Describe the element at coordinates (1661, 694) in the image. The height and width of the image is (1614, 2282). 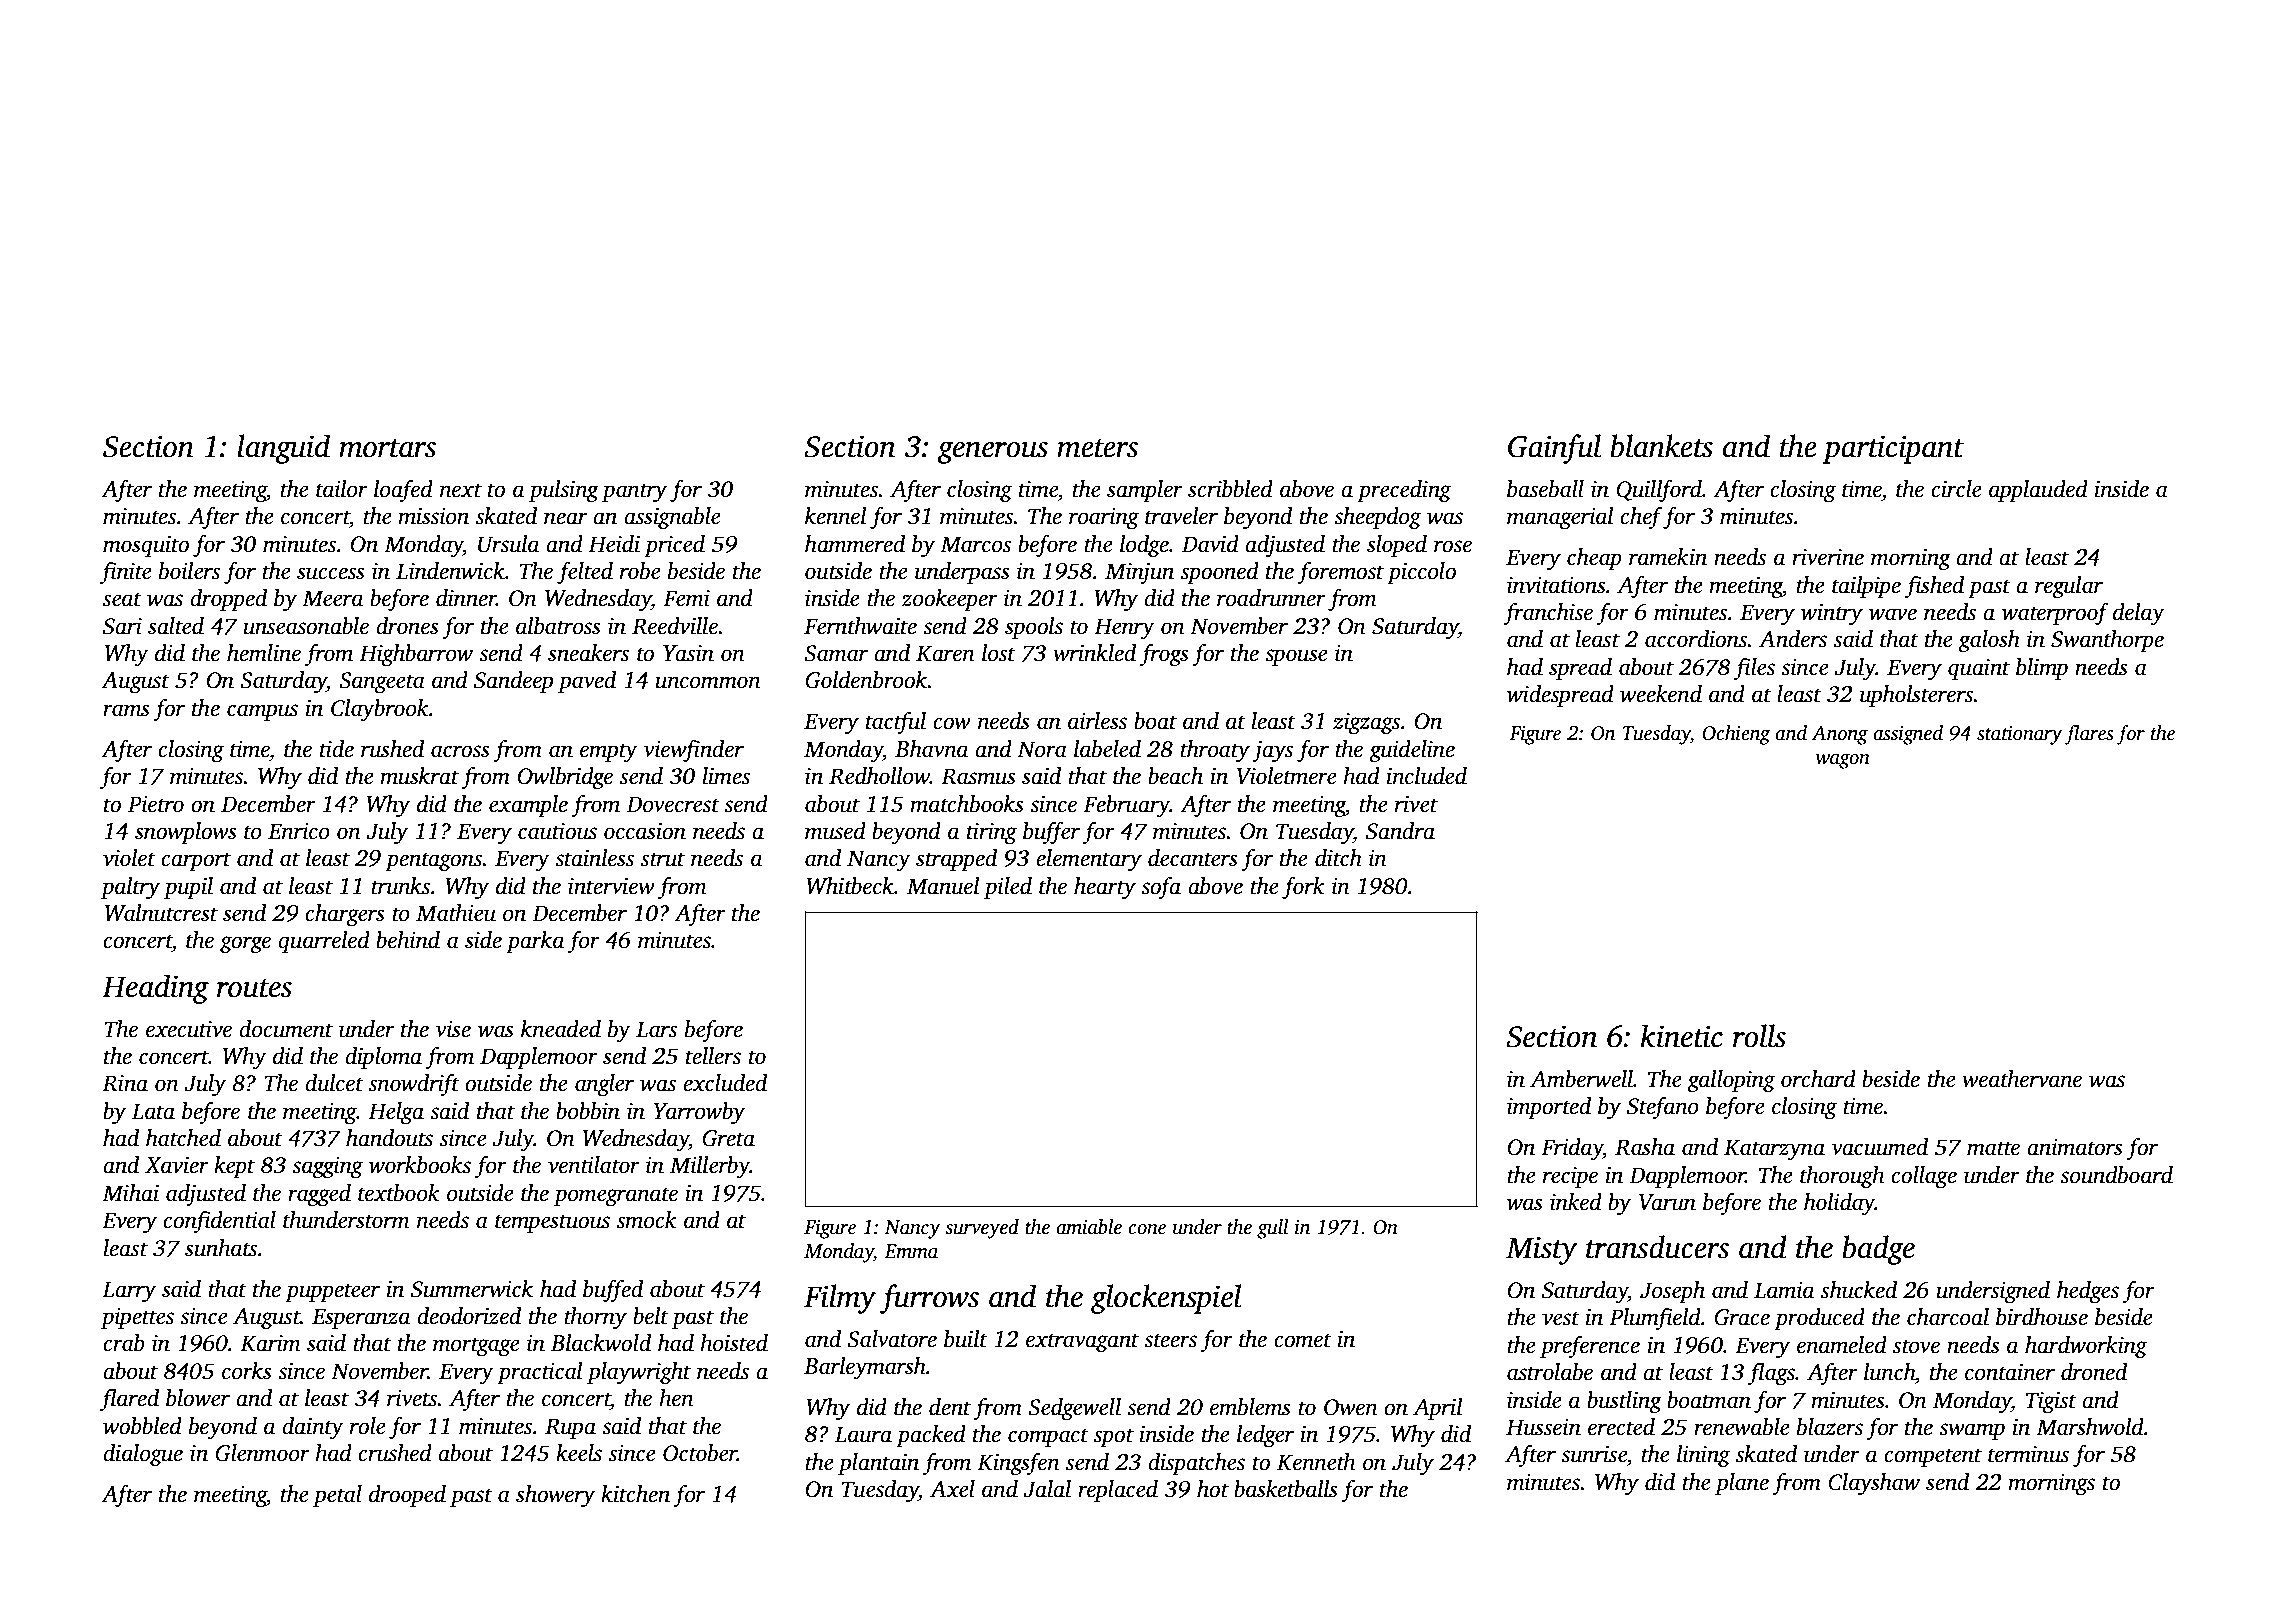
I see `weekend` at that location.
